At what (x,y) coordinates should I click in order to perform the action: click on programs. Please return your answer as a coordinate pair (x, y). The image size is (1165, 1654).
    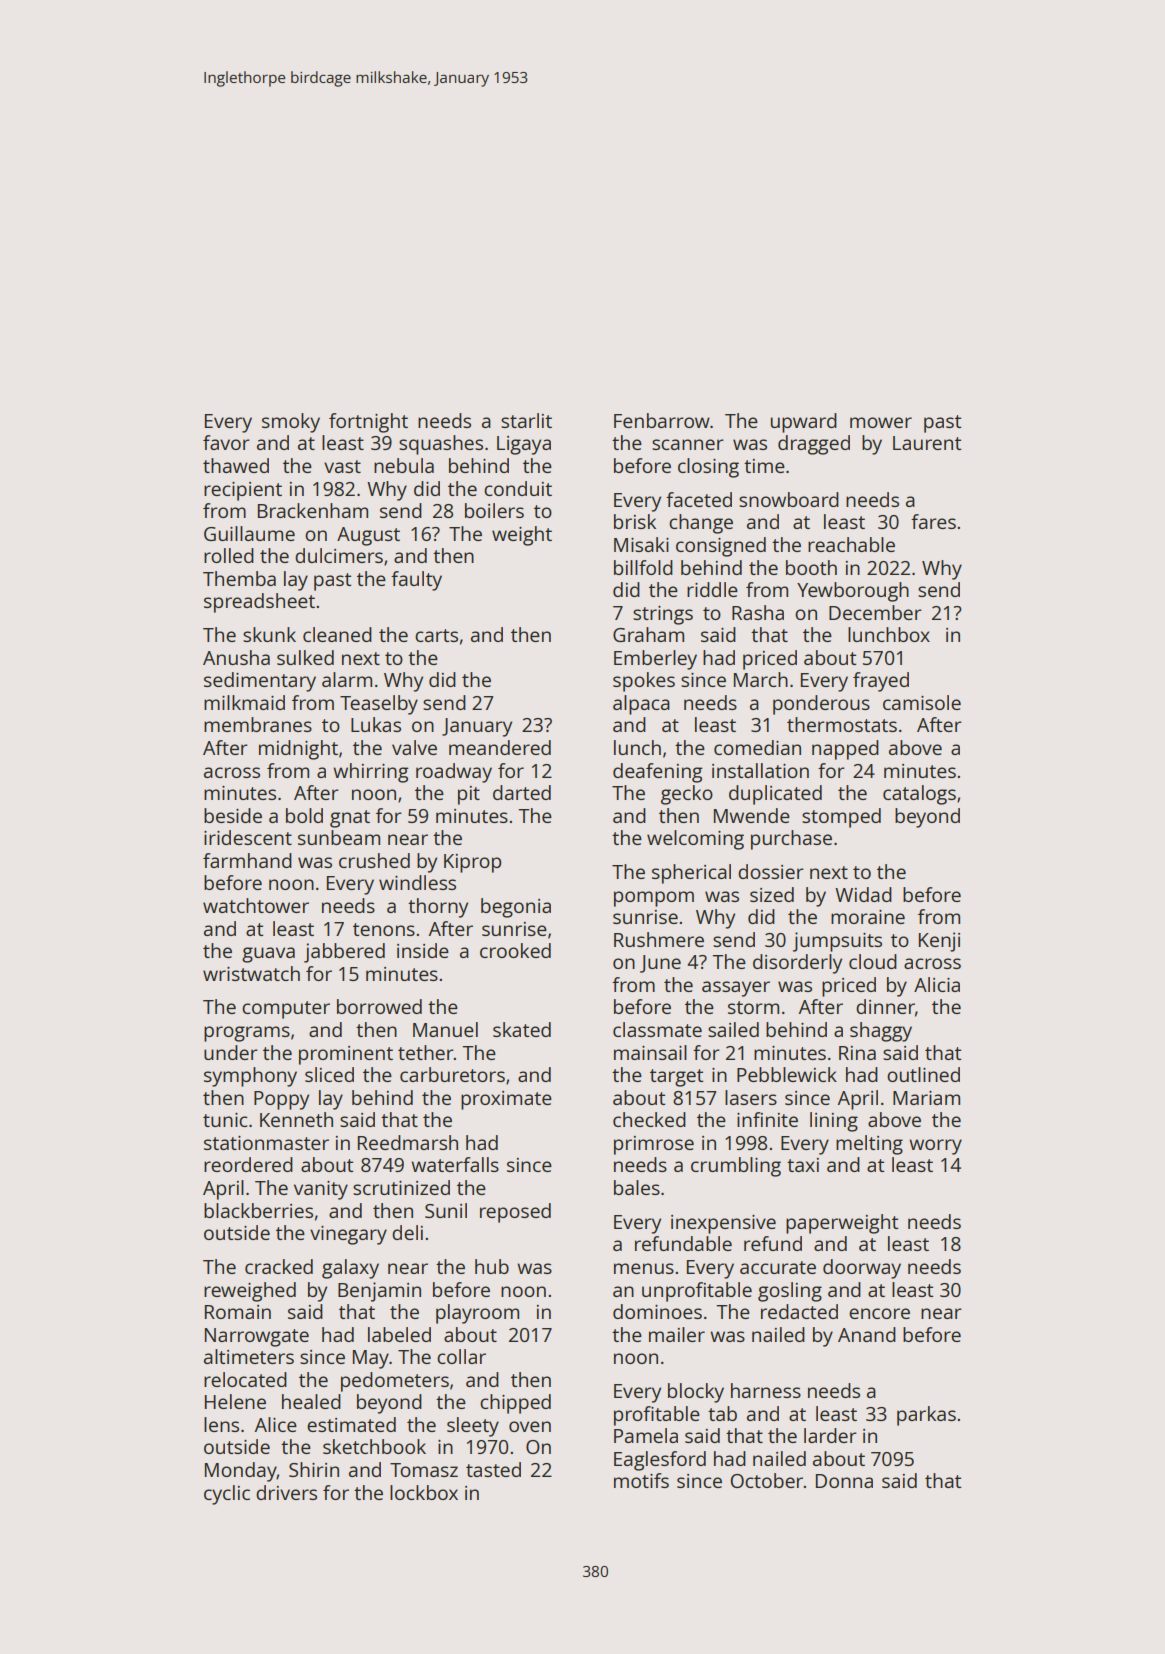
    Looking at the image, I should click on (247, 1034).
